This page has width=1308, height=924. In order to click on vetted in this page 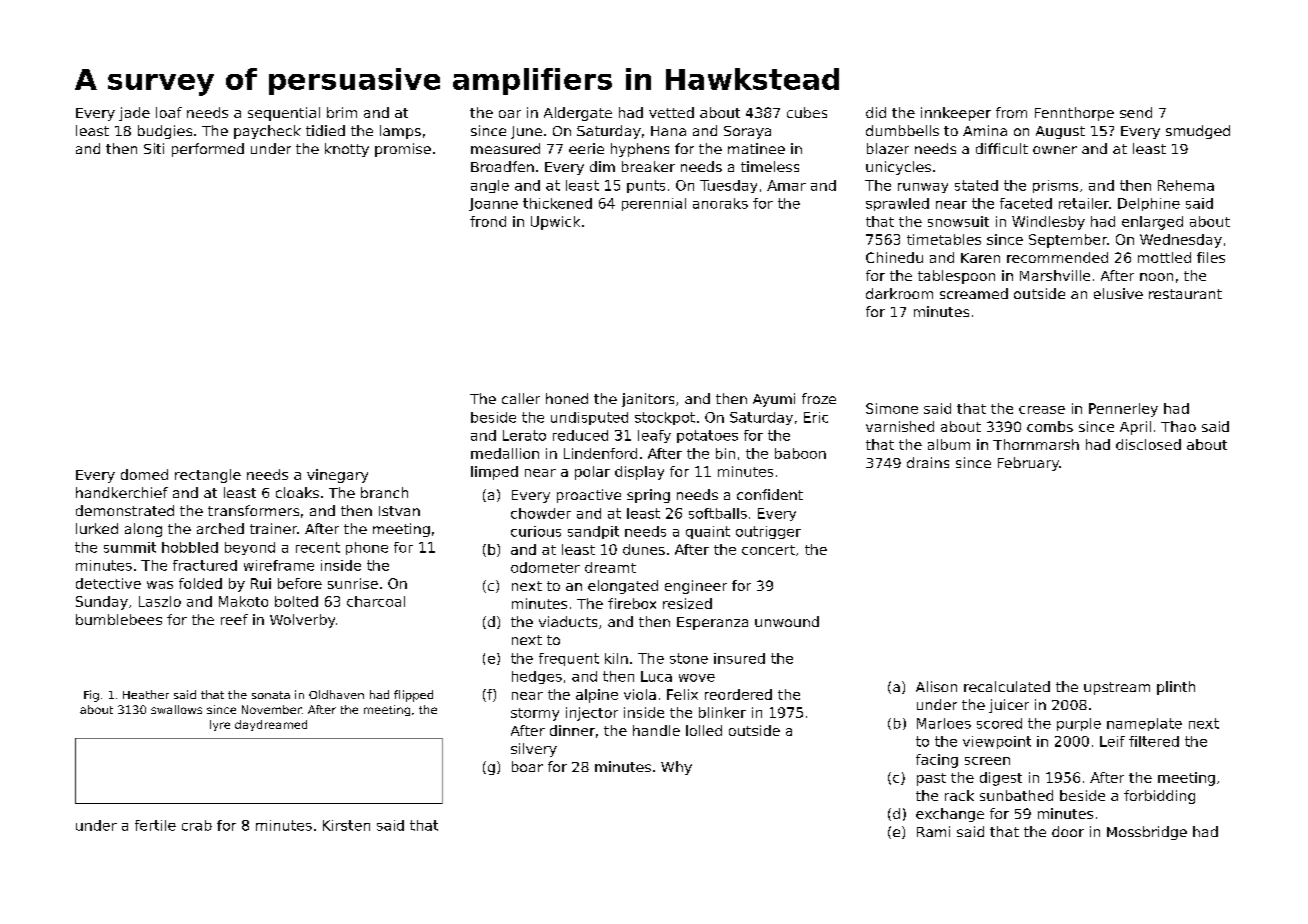, I will do `click(671, 112)`.
